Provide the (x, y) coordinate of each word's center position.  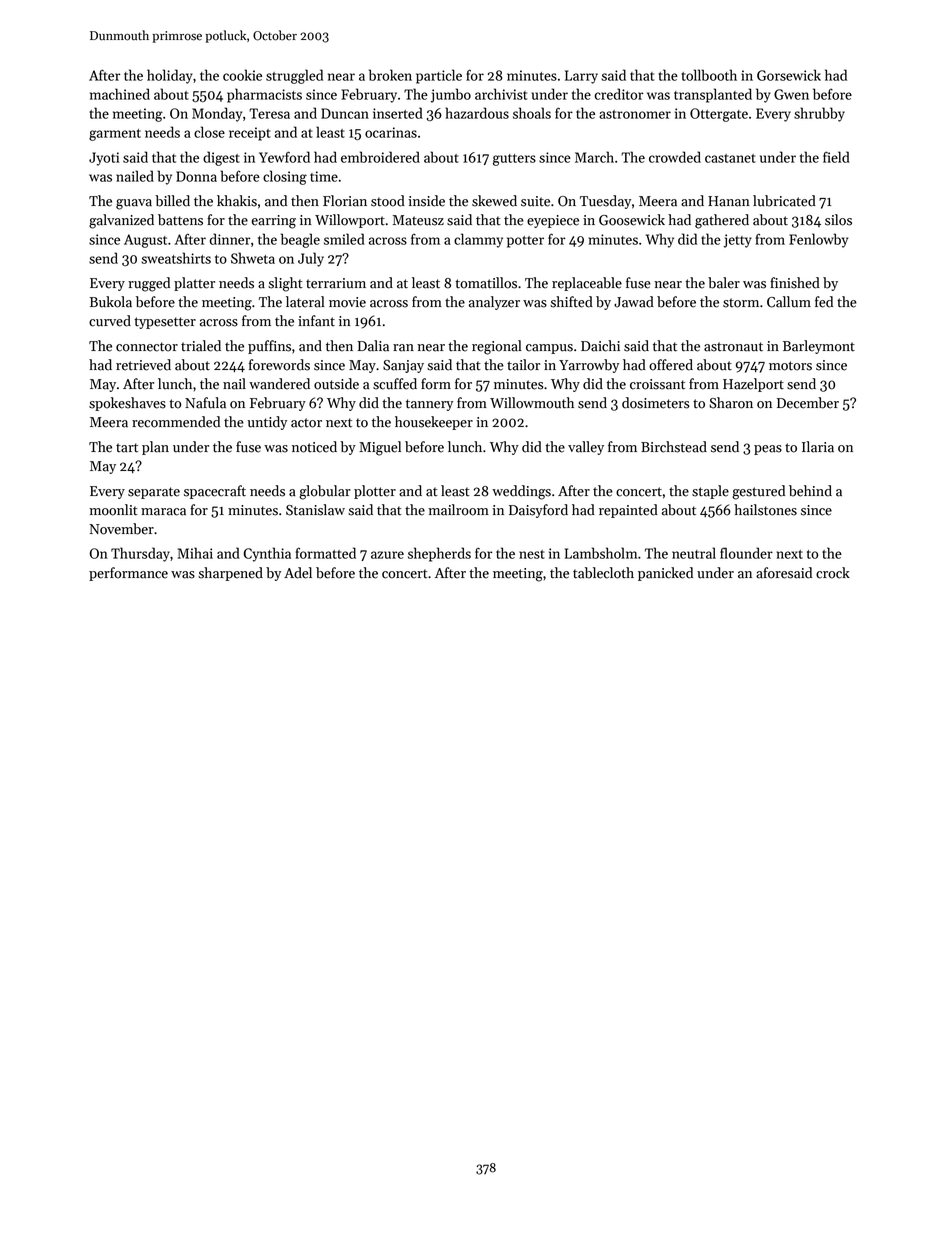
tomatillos (486, 283)
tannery (429, 405)
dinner (230, 239)
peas (768, 450)
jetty (738, 241)
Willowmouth (532, 403)
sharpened (230, 574)
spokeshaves (127, 404)
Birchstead (674, 447)
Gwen (791, 94)
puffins (269, 347)
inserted (398, 113)
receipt (250, 134)
